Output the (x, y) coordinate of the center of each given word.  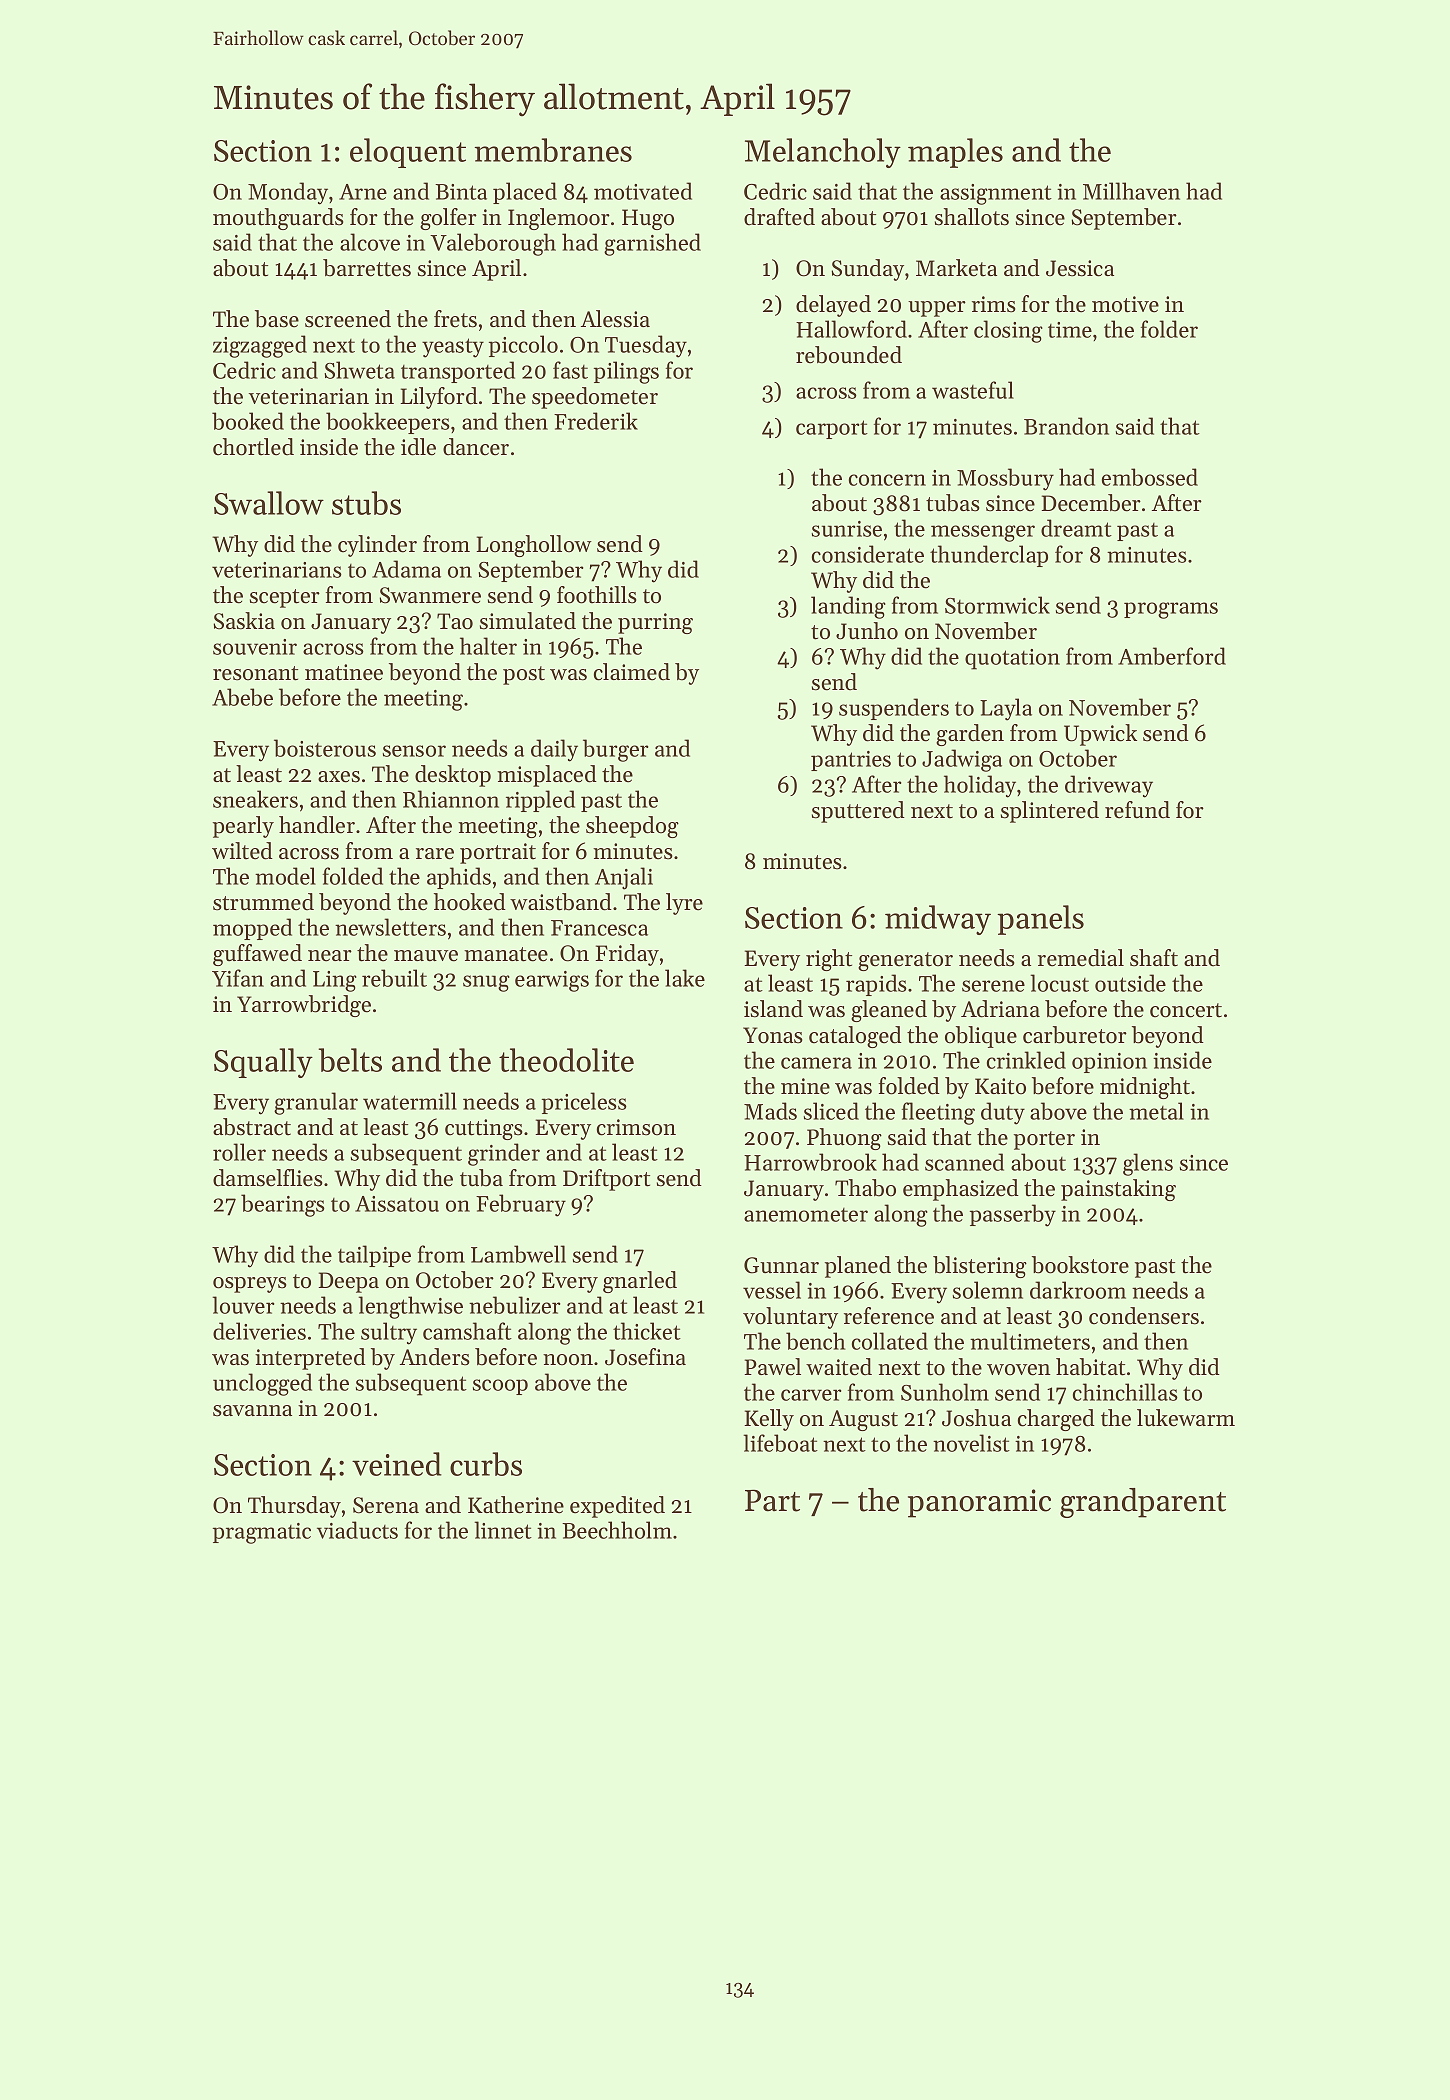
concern (887, 480)
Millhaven (1131, 191)
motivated (643, 191)
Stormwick (997, 605)
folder (1169, 329)
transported (458, 372)
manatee (506, 954)
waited (839, 1367)
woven (1019, 1370)
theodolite (566, 1060)
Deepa (349, 1282)
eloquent (408, 153)
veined (397, 1464)
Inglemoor (559, 219)
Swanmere (430, 595)
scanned (964, 1162)
